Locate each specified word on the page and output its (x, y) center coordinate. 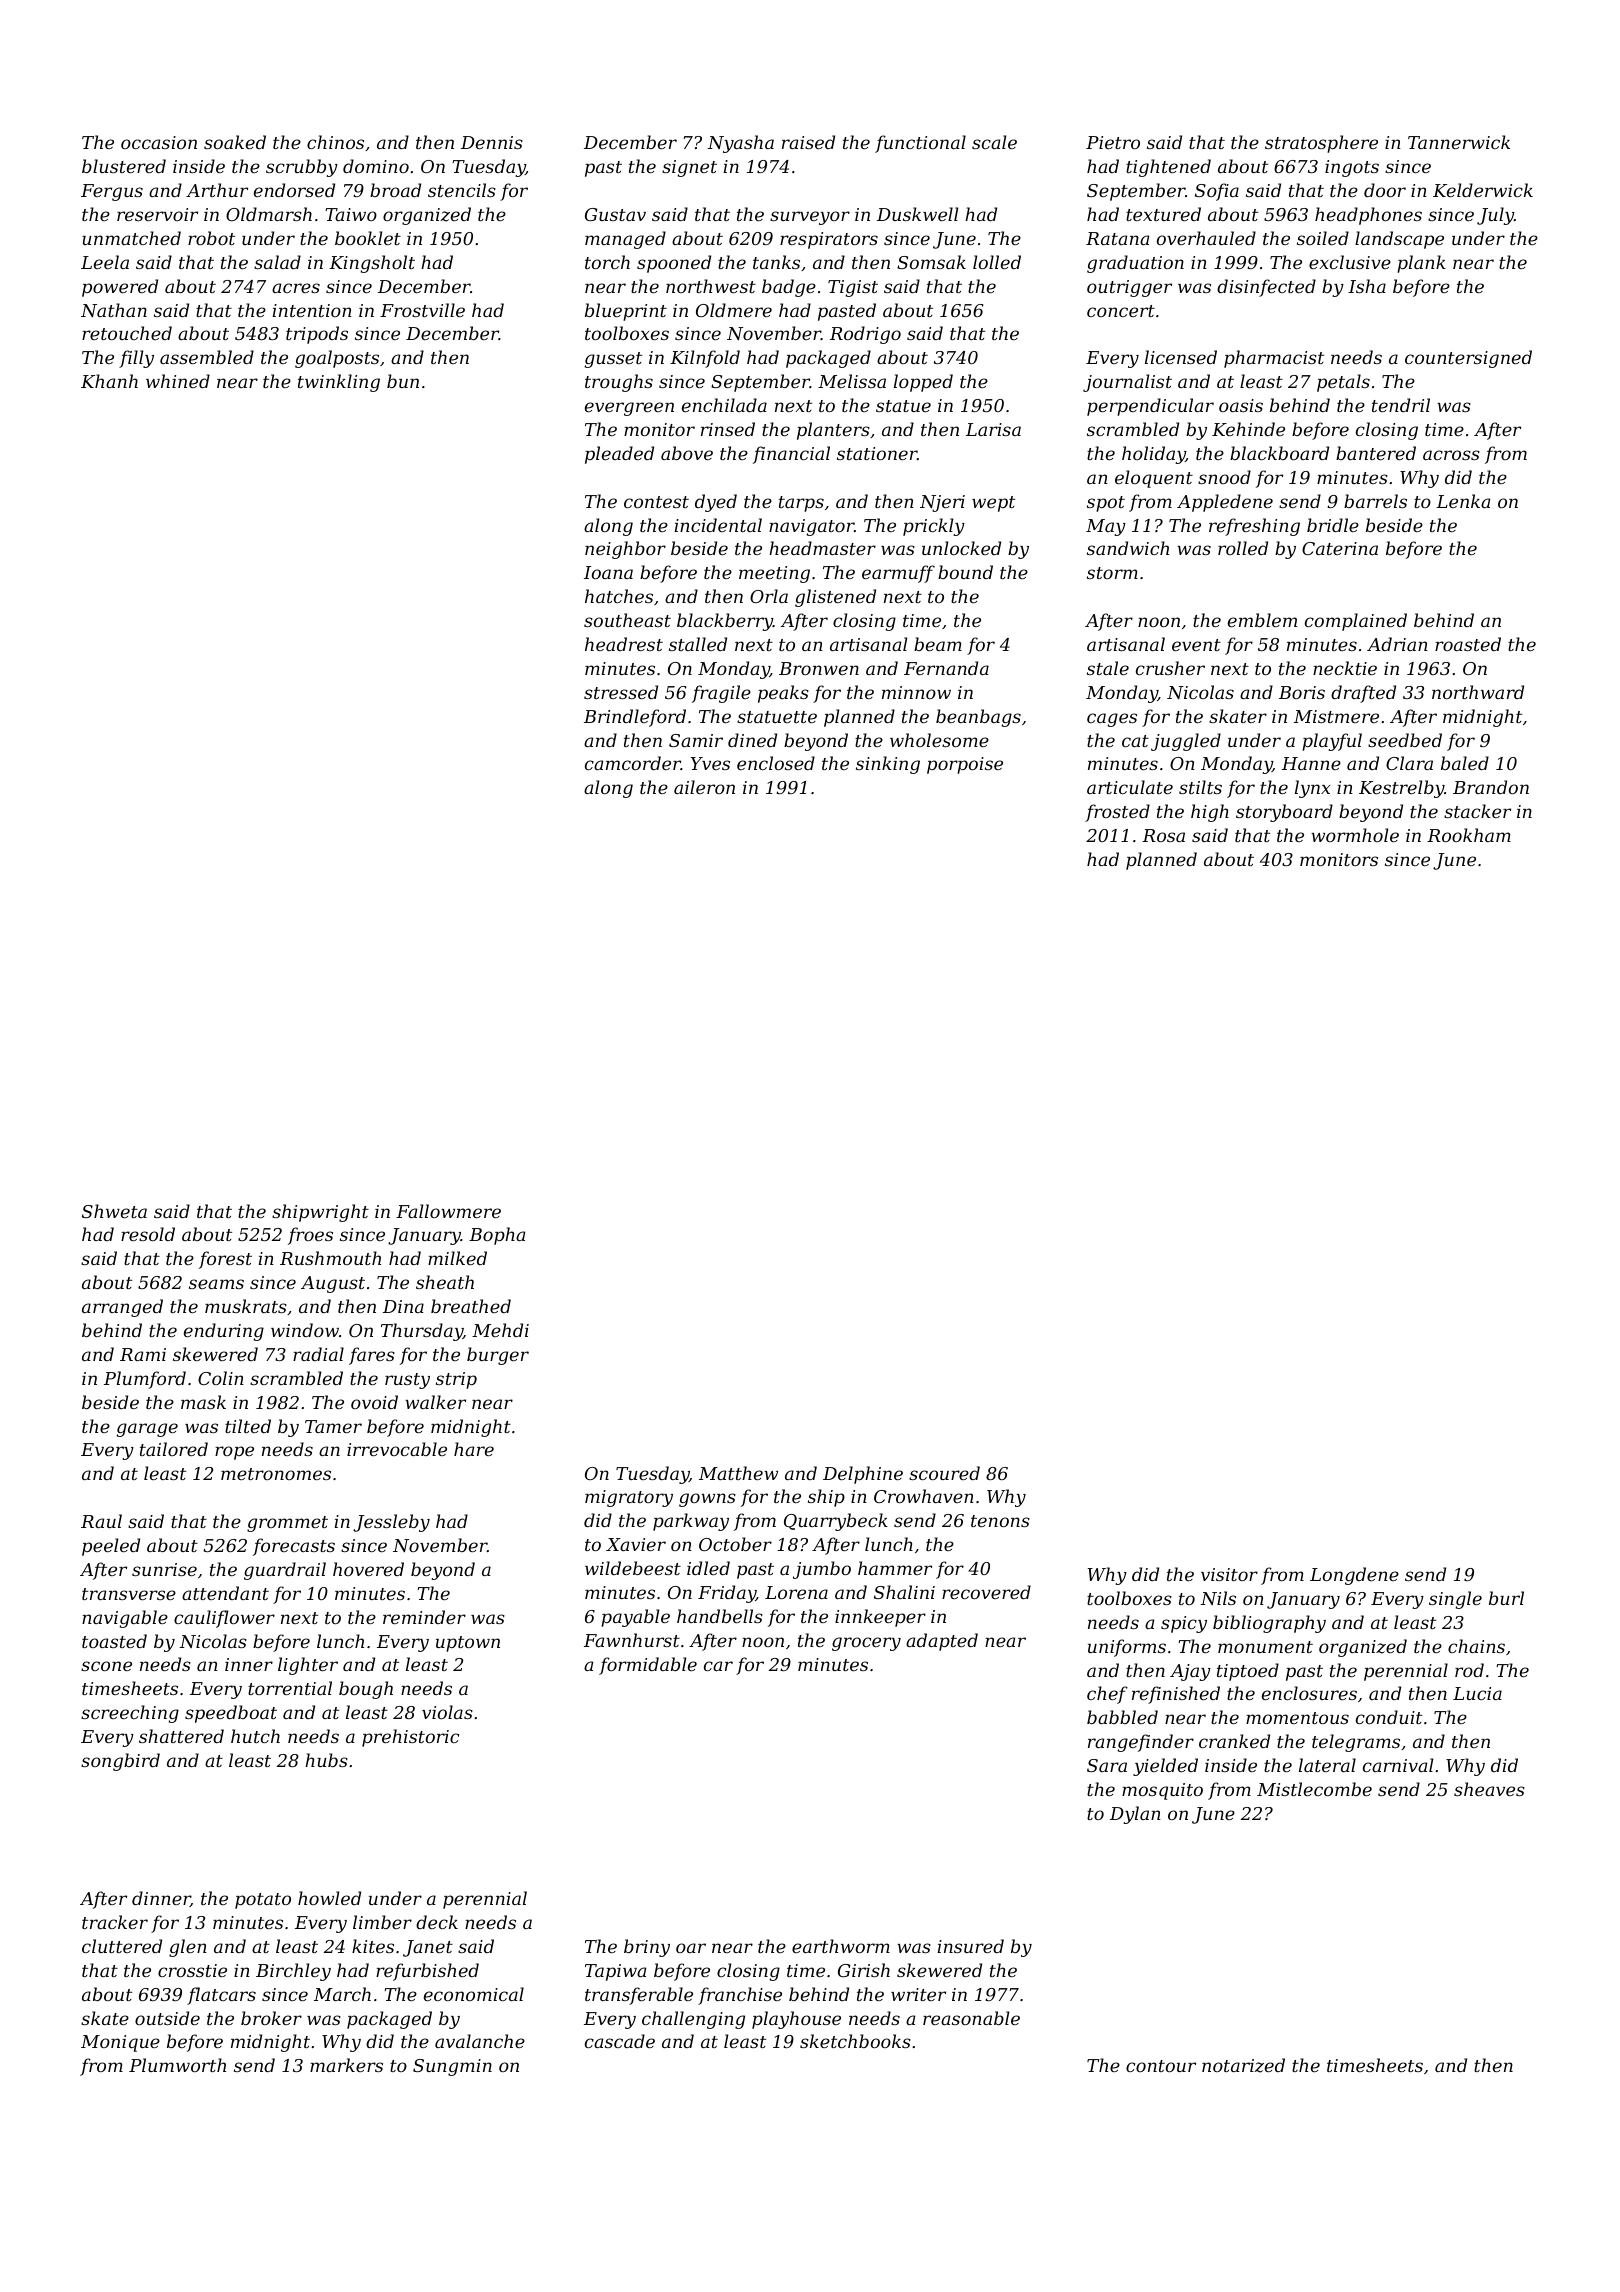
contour (1161, 2066)
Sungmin (452, 2067)
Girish (864, 1970)
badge (789, 288)
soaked (235, 142)
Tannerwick (1459, 142)
